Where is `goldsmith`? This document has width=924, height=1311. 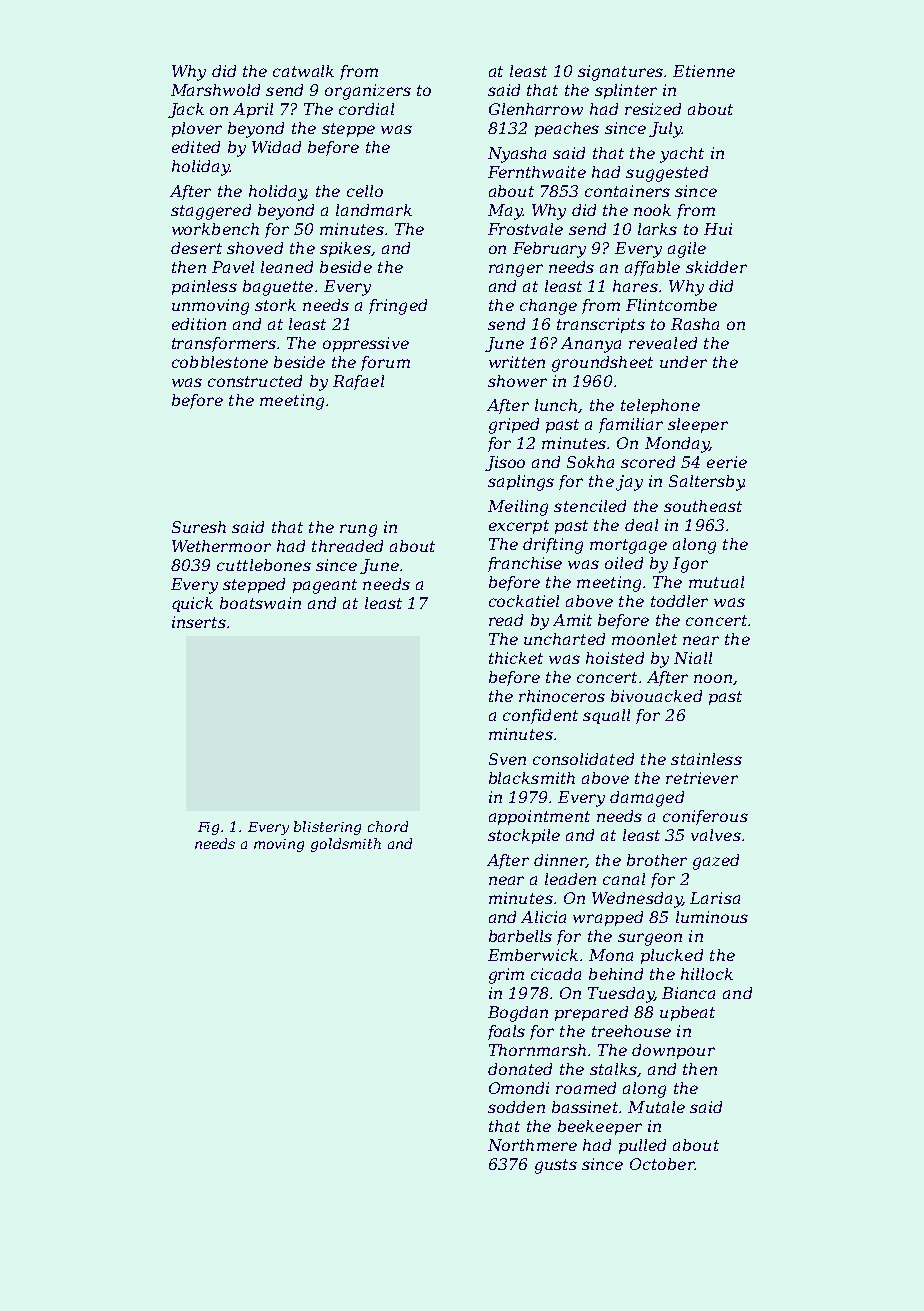
goldsmith is located at coordinates (346, 845).
